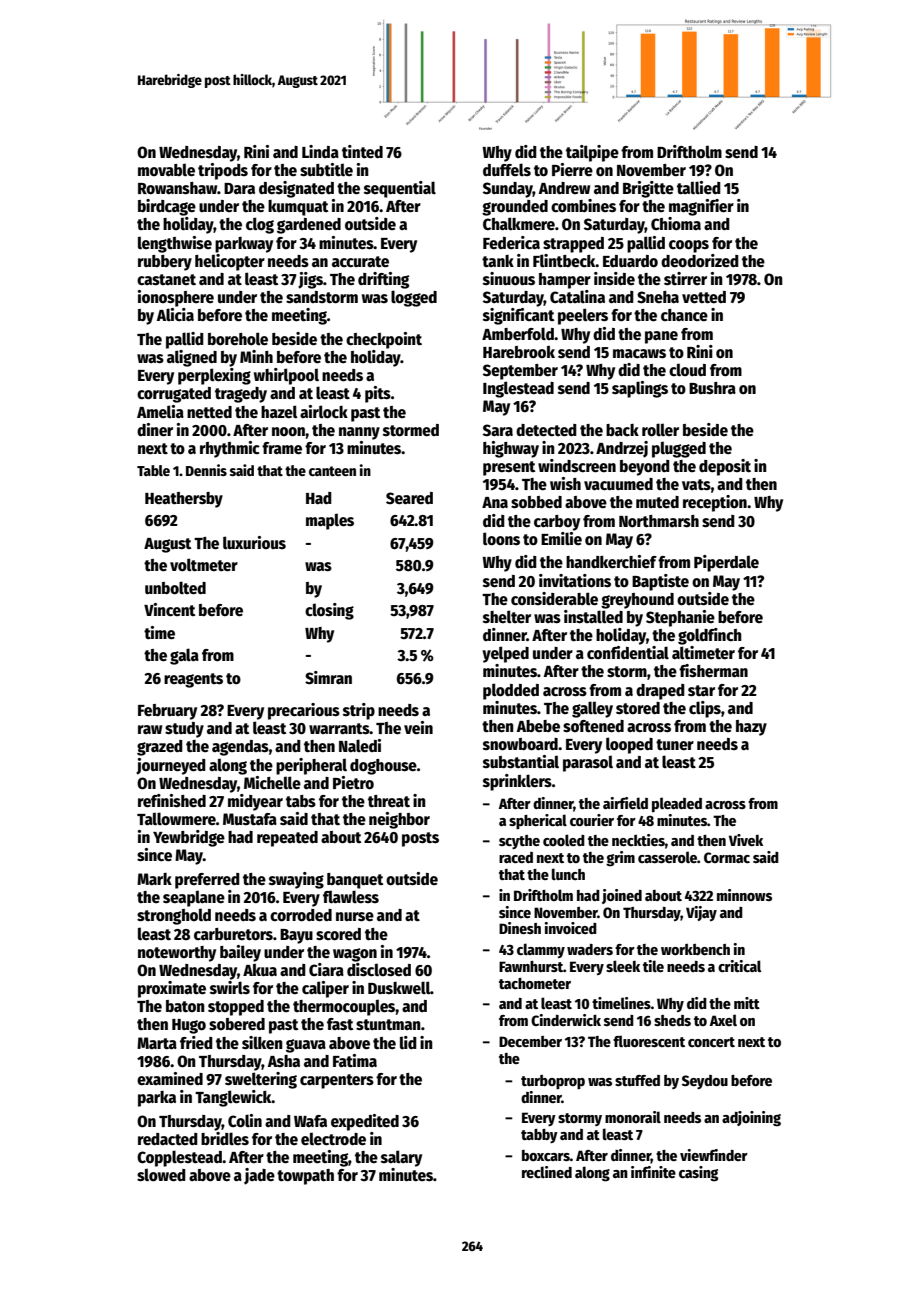 This screenshot has width=924, height=1314. Describe the element at coordinates (518, 389) in the screenshot. I see `Inglestead` at that location.
